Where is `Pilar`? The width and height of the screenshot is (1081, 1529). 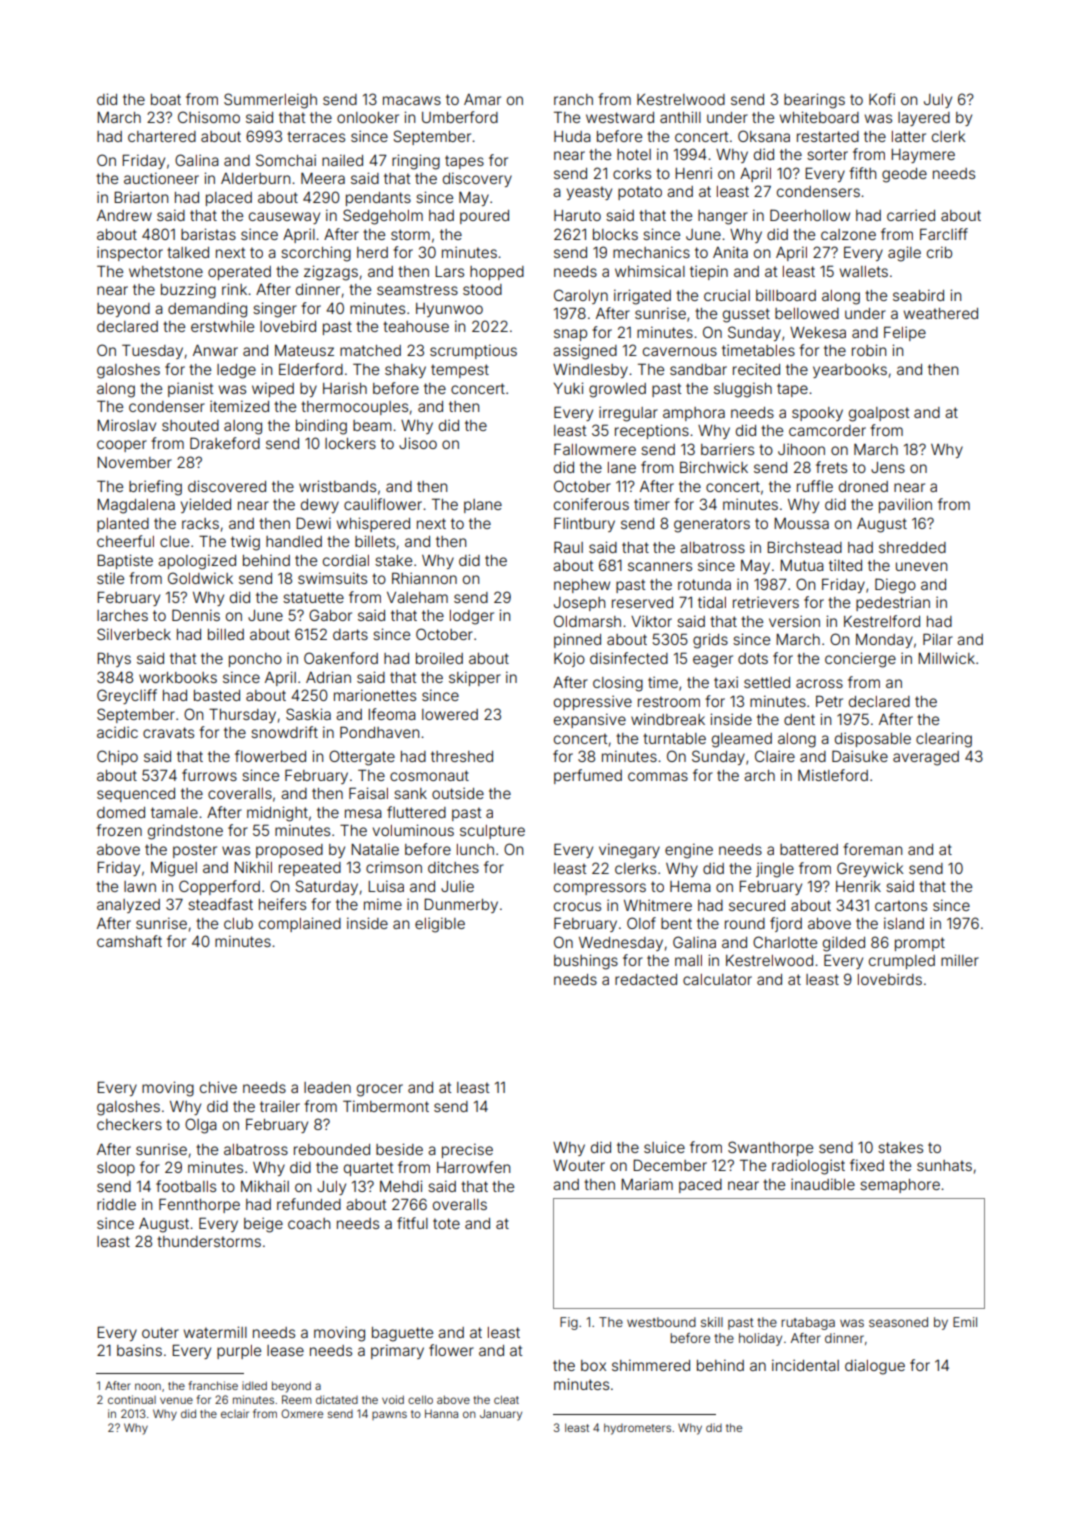
Pilar is located at coordinates (938, 639).
